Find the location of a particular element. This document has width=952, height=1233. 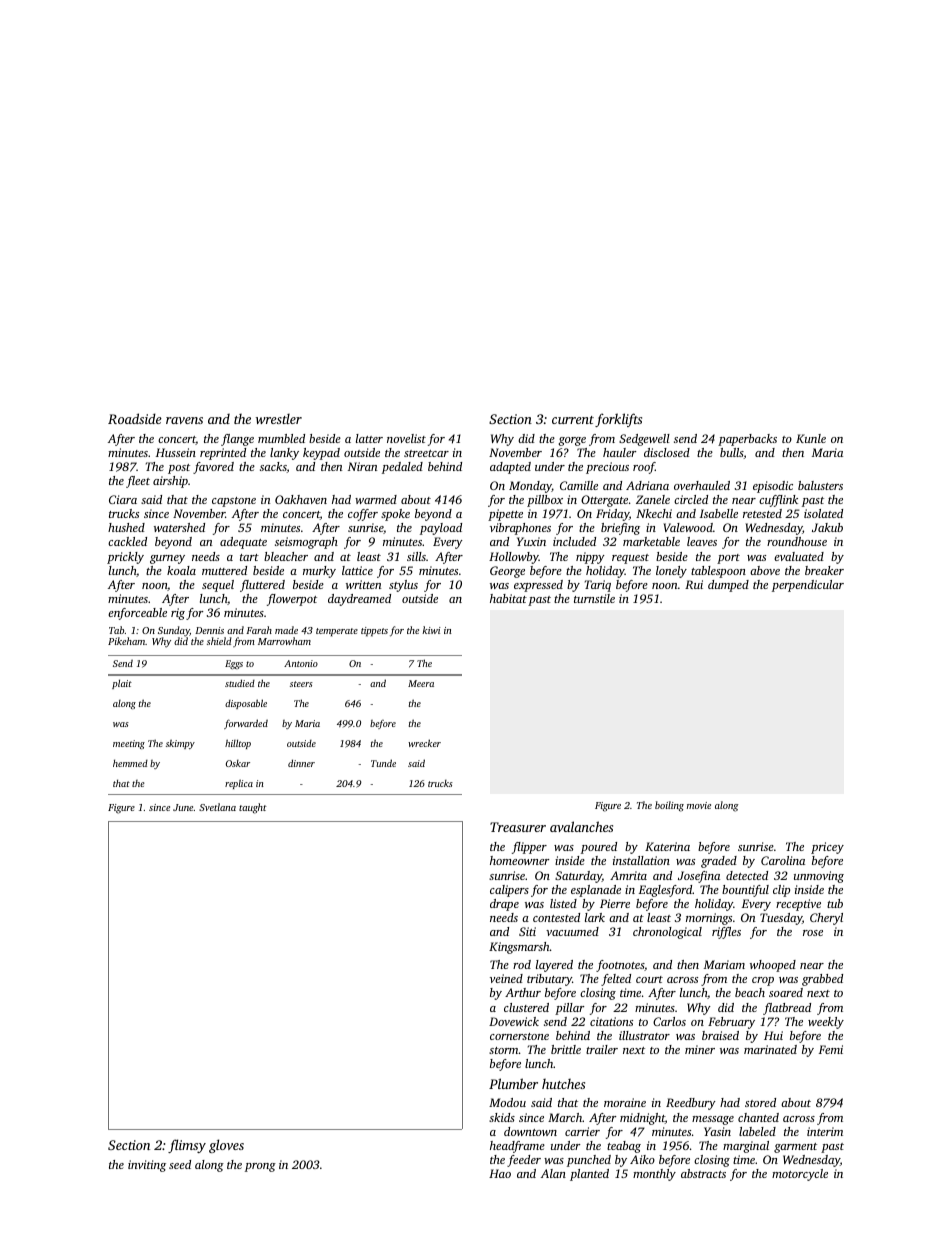

bulls is located at coordinates (732, 453).
